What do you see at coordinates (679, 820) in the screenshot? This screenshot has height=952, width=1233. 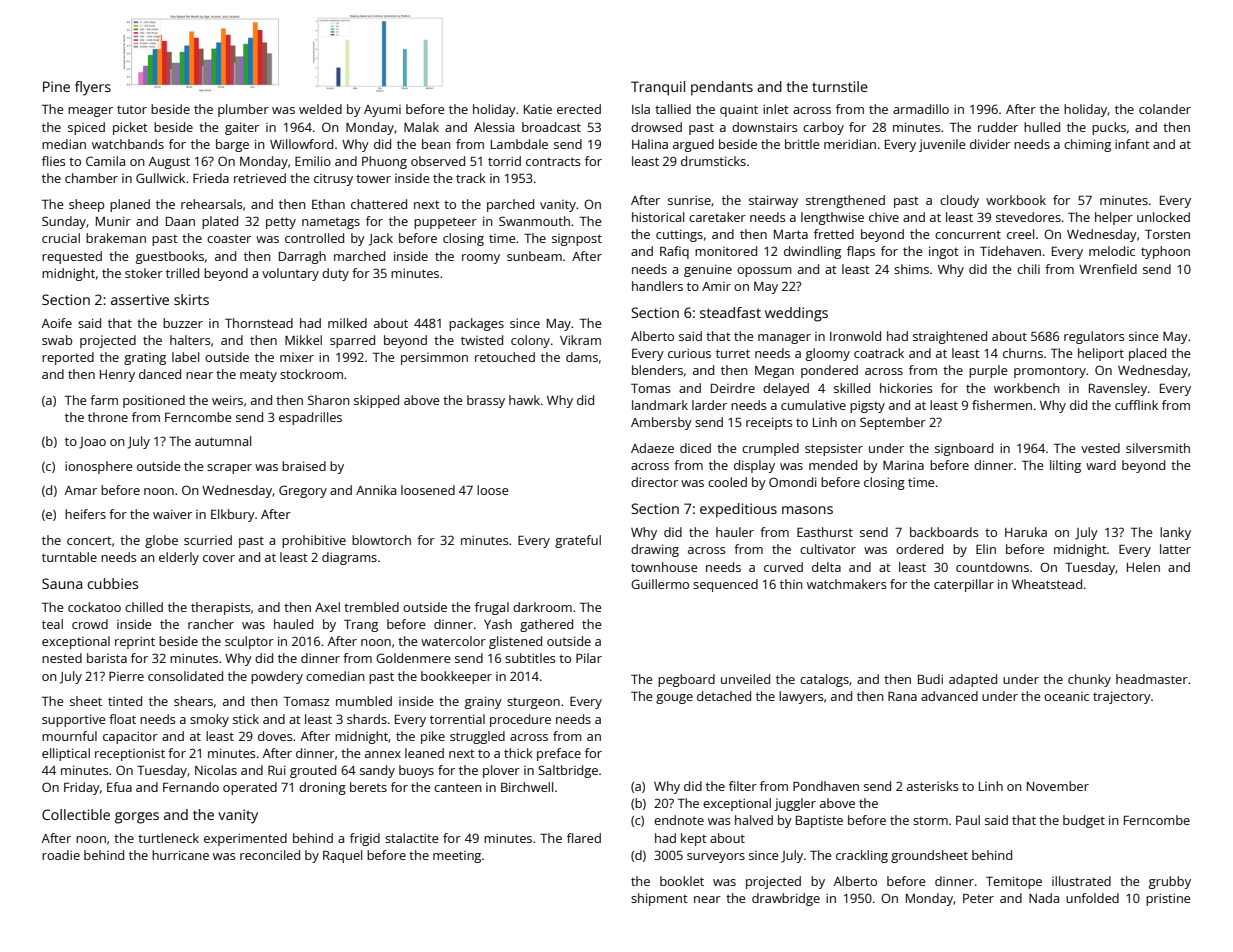 I see `endnote` at bounding box center [679, 820].
